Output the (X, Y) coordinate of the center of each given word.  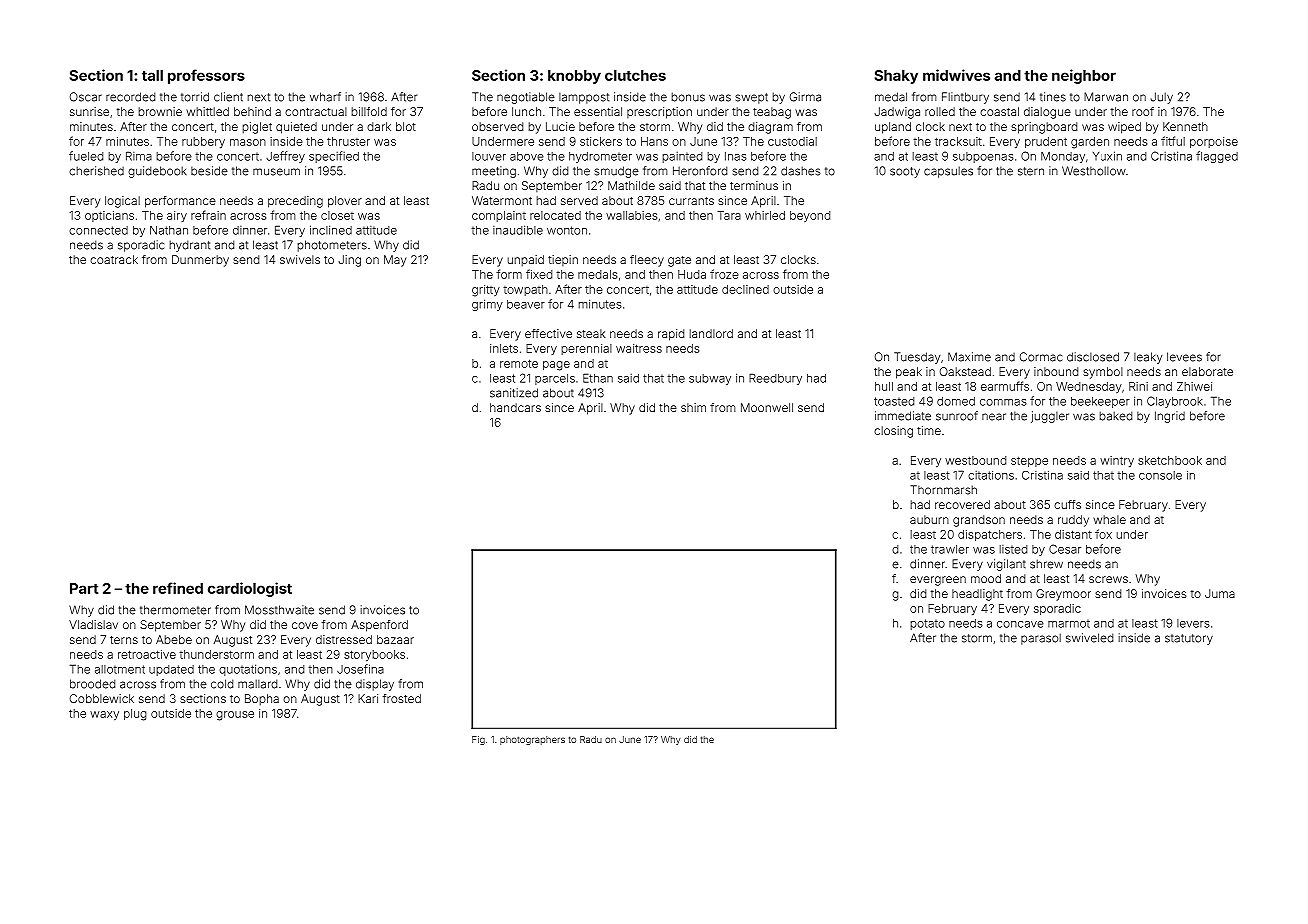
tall (152, 75)
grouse (235, 716)
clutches (635, 75)
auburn (929, 519)
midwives (956, 75)
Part (84, 588)
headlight (977, 595)
